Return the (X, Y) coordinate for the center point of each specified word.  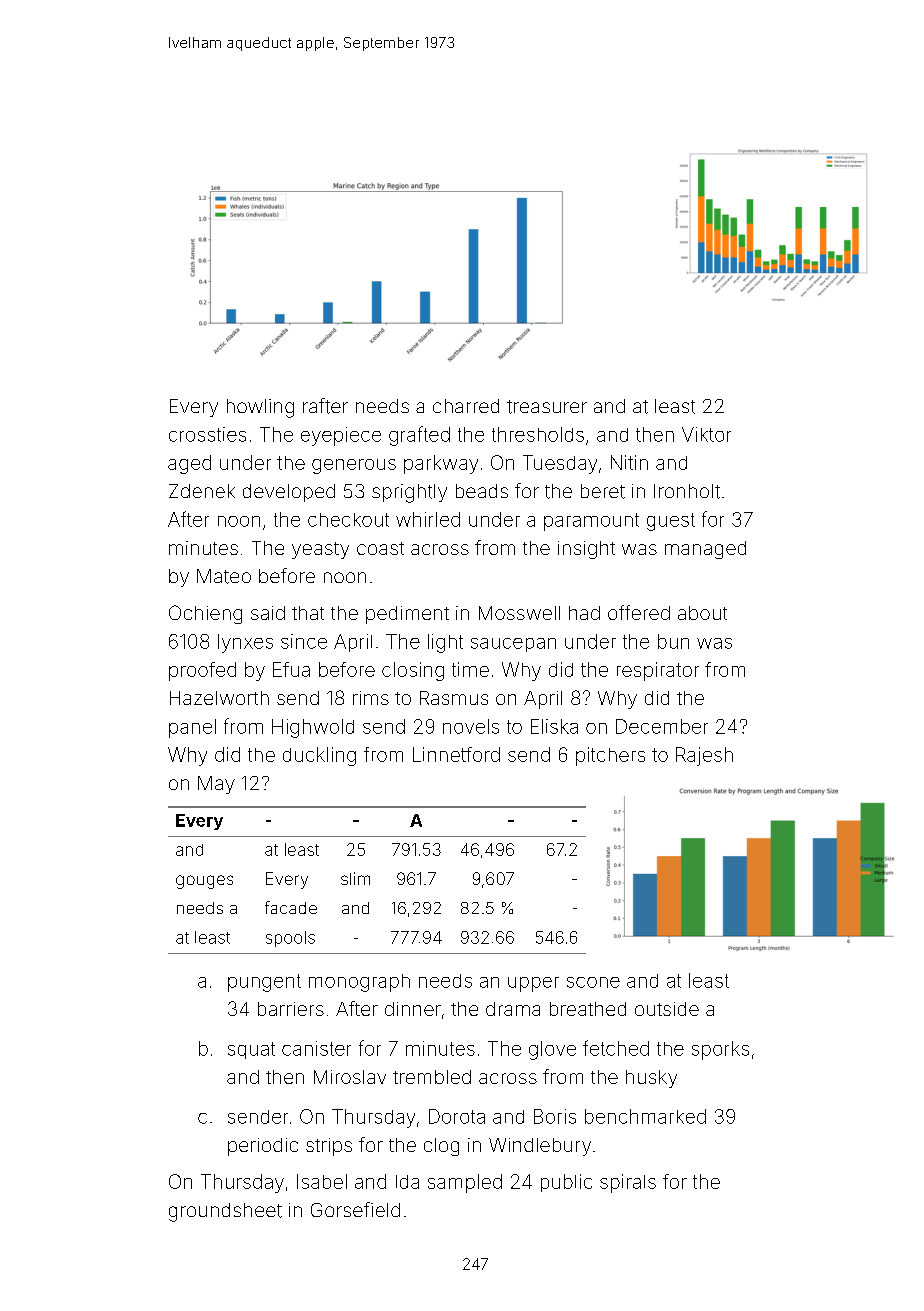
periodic (263, 1147)
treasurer (547, 407)
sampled (465, 1183)
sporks (720, 1050)
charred (466, 406)
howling (260, 408)
